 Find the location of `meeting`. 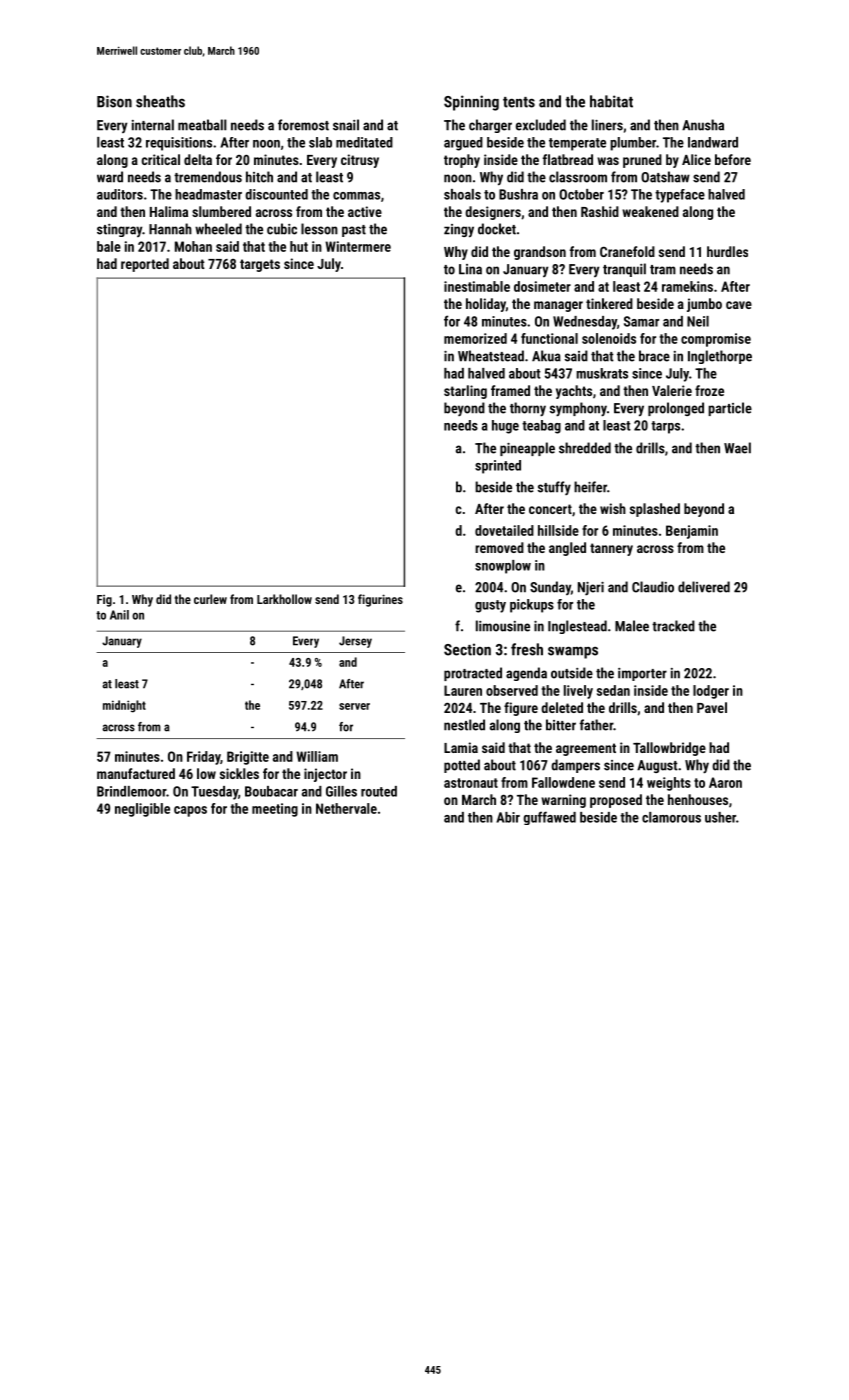

meeting is located at coordinates (275, 810).
